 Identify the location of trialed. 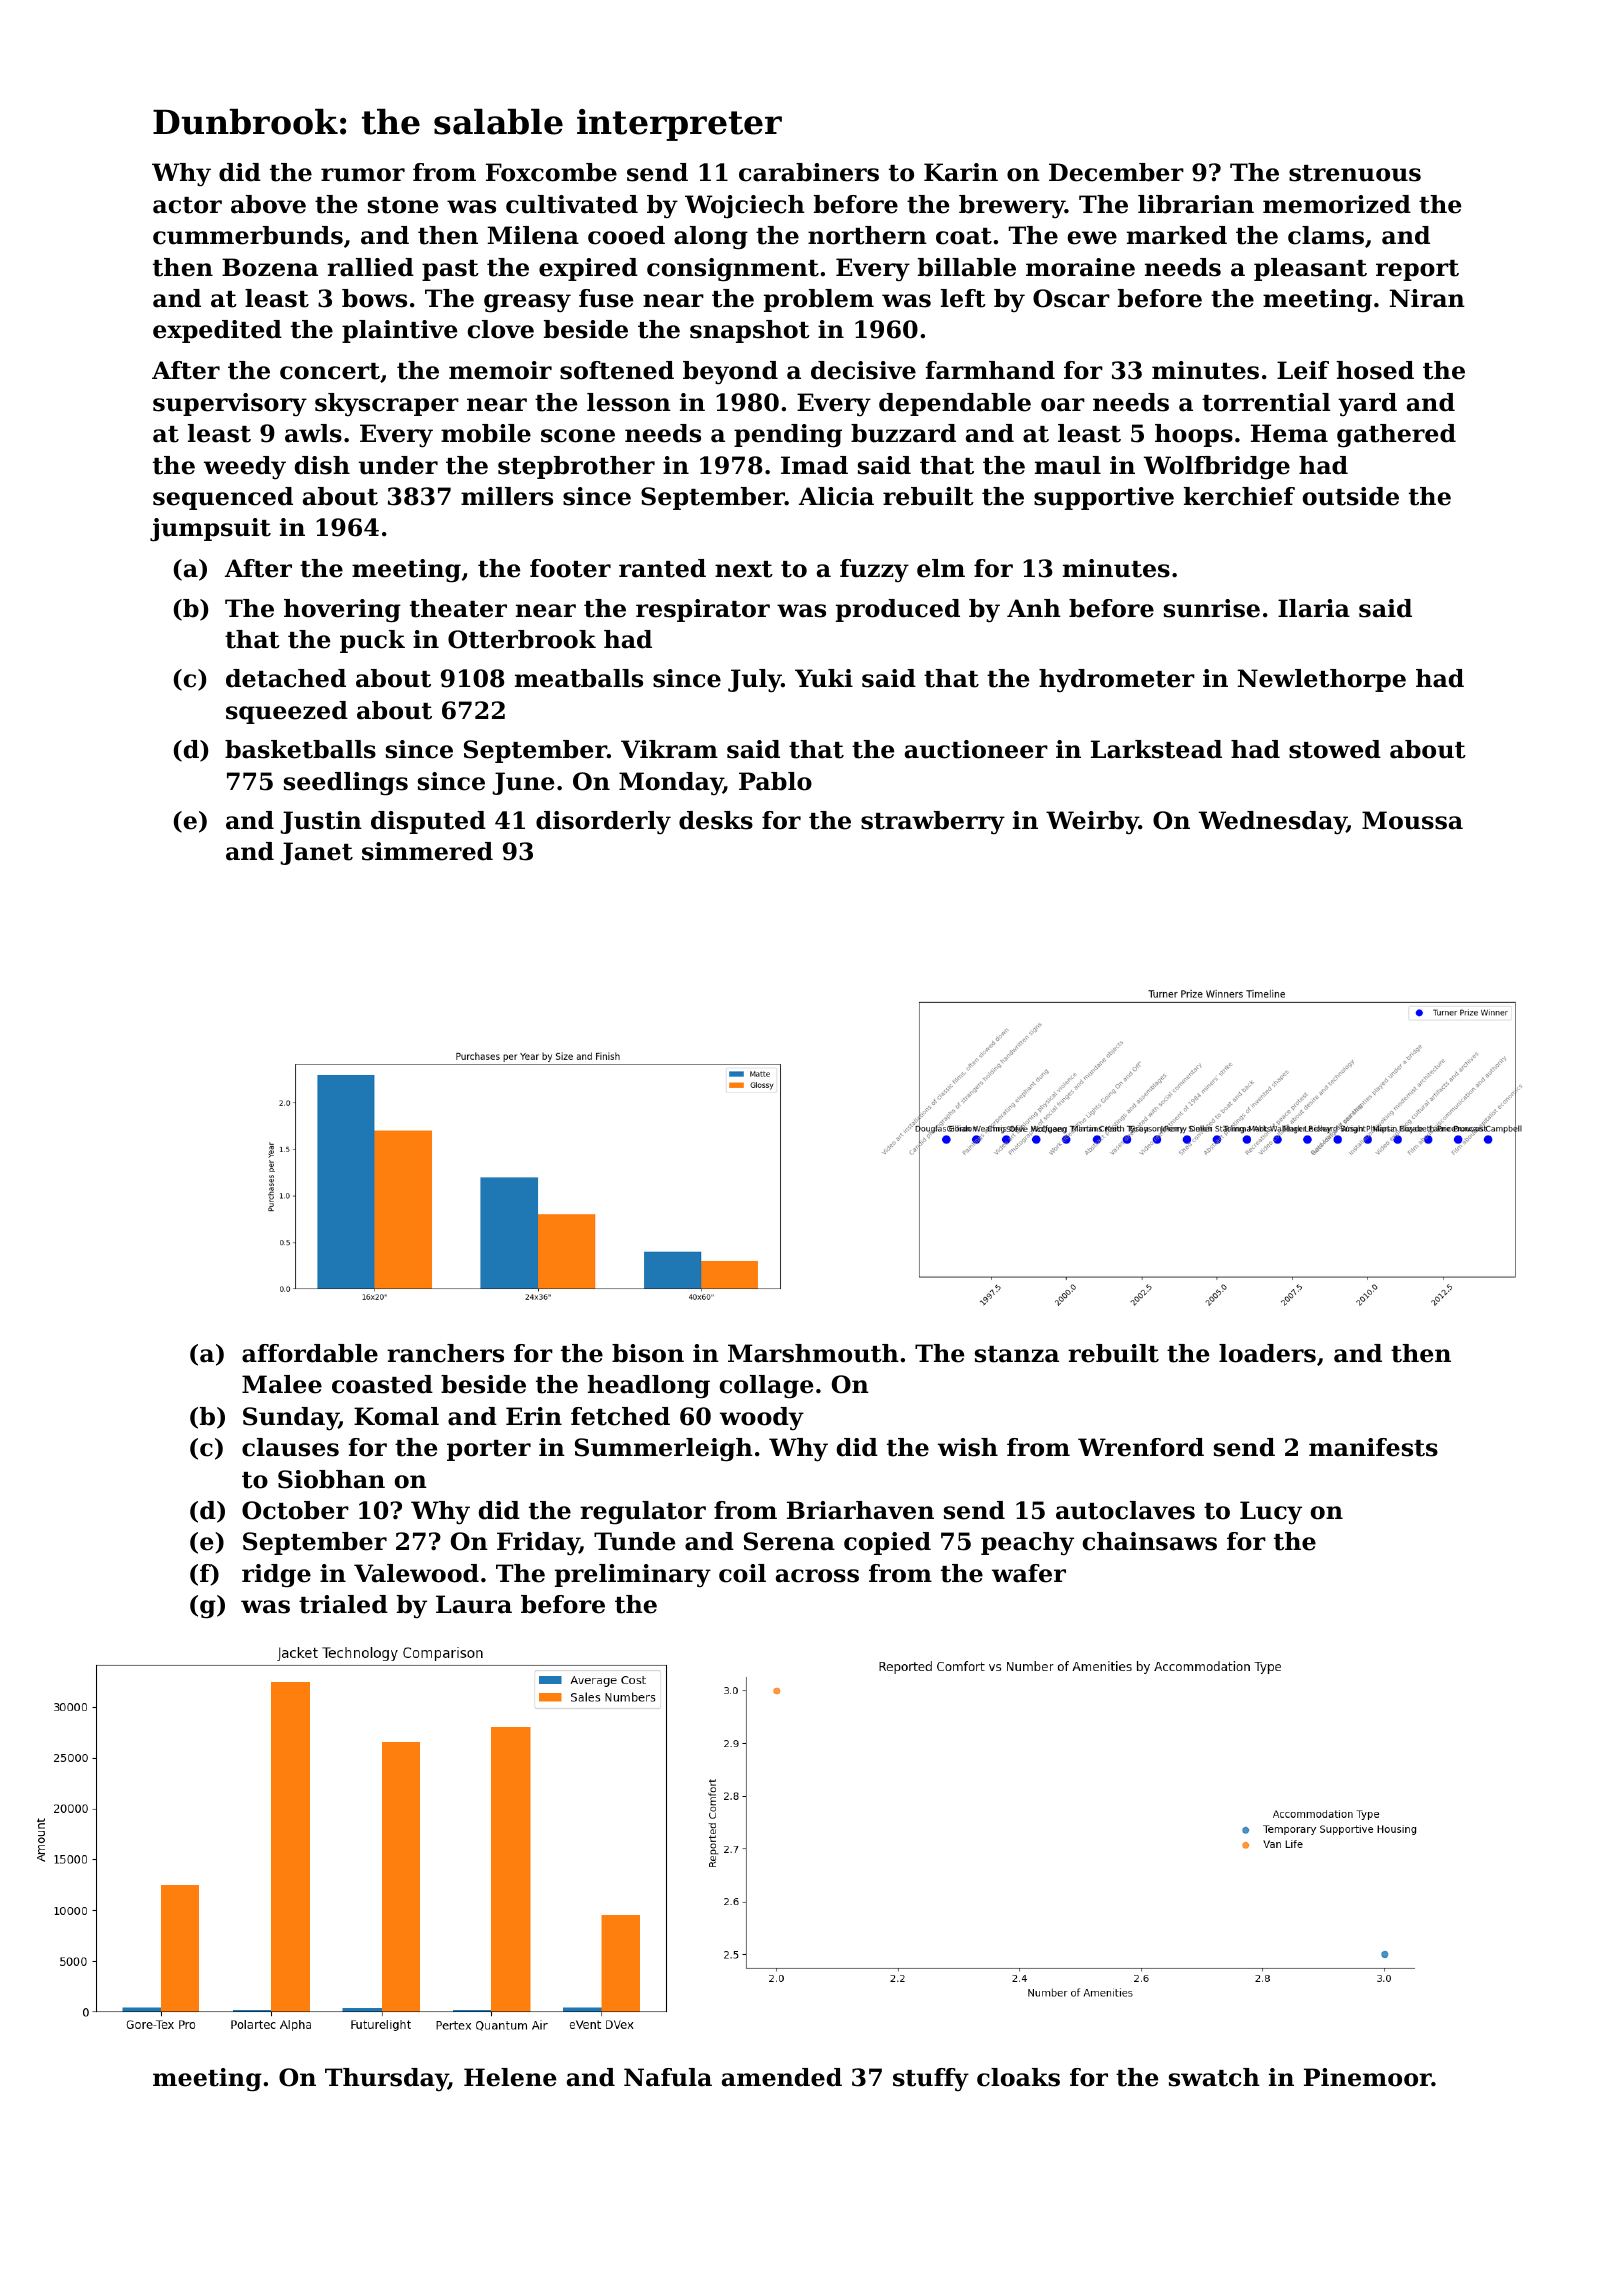
(343, 1604).
